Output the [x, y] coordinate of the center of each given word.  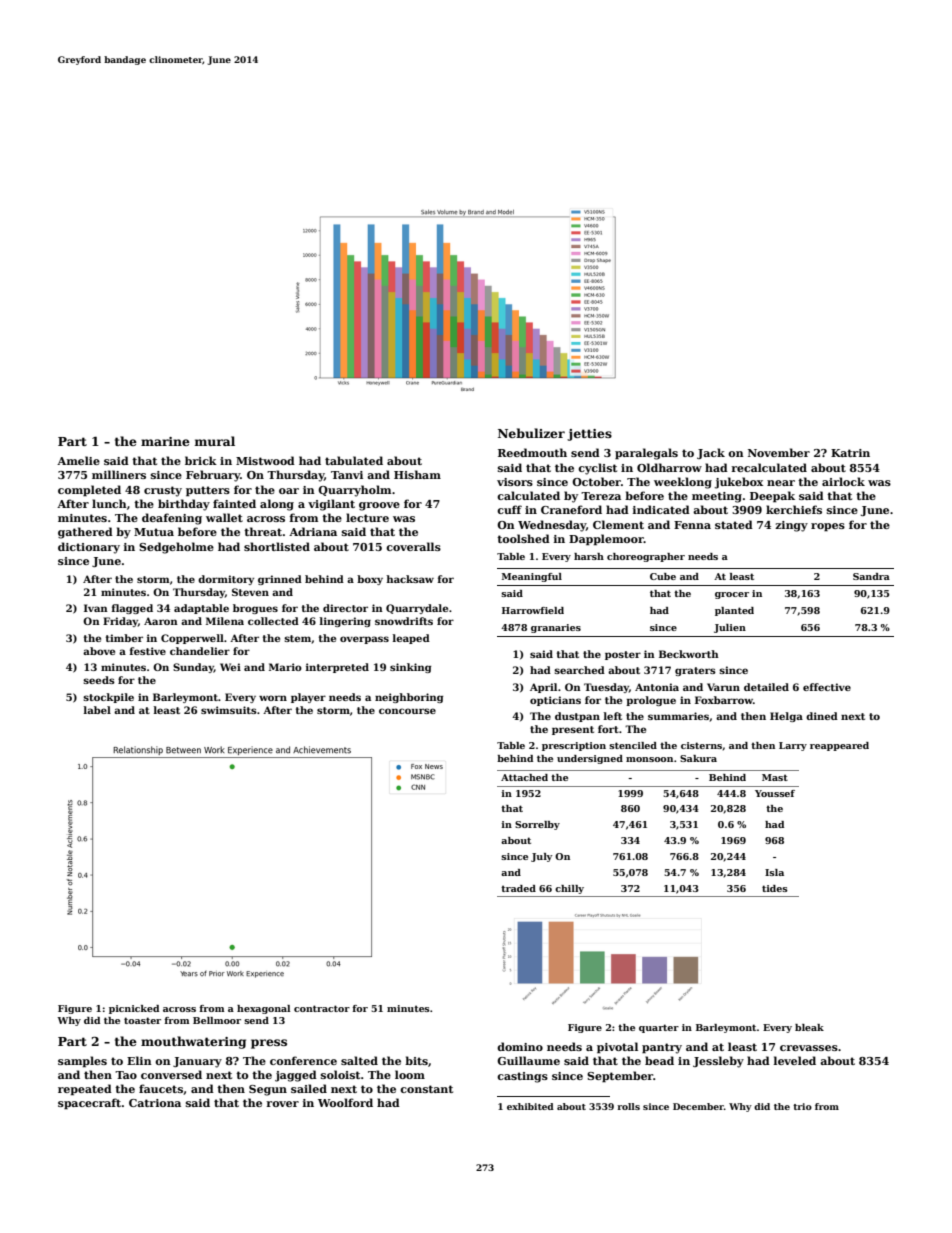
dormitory [226, 580]
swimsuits [229, 710]
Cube [663, 576]
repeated [85, 1090]
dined [822, 716]
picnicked [134, 1009]
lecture [367, 517]
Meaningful [532, 577]
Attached [524, 777]
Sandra [871, 576]
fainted [234, 503]
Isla [774, 872]
